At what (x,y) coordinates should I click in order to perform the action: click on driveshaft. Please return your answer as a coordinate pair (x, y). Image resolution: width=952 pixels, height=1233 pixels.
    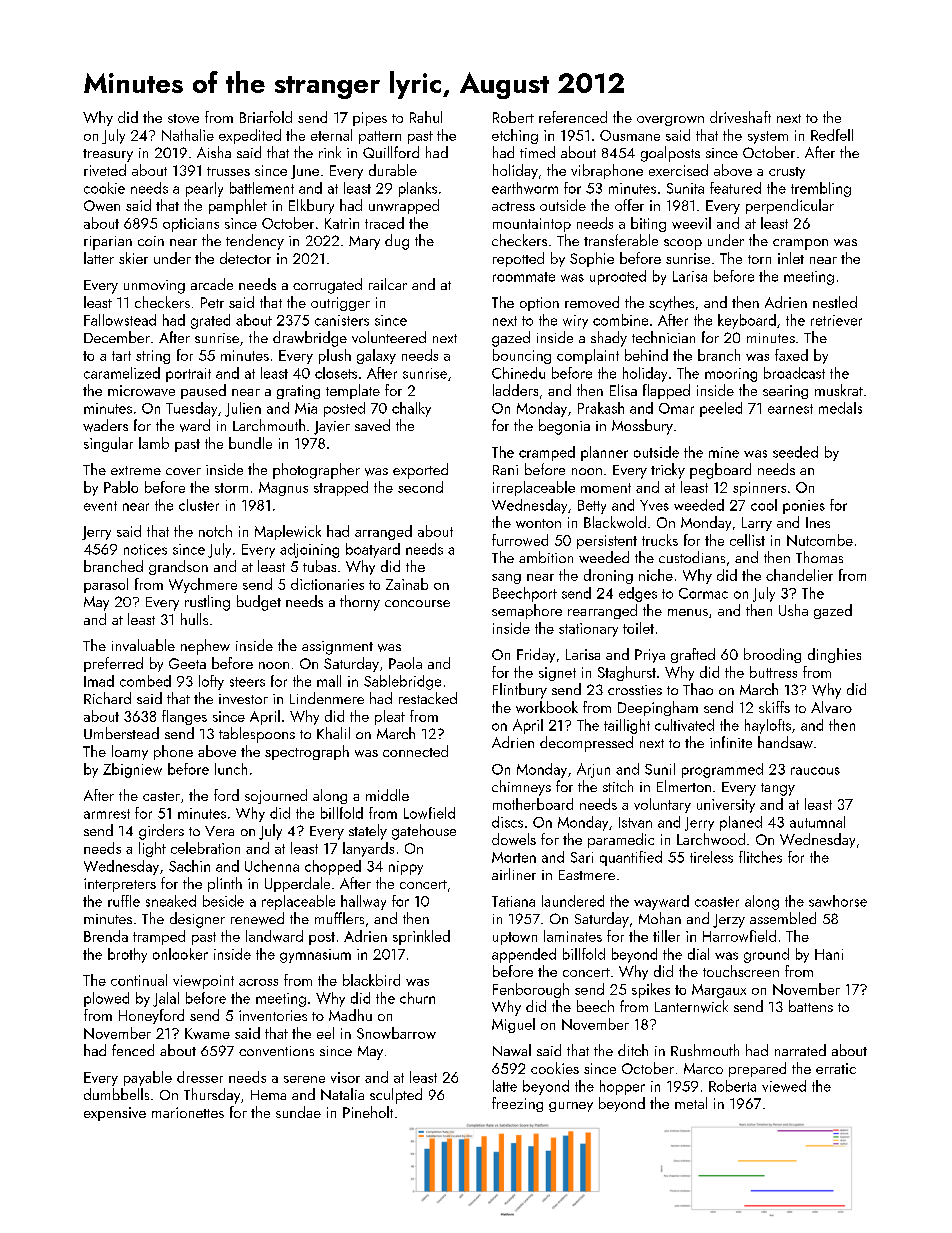
    Looking at the image, I should click on (740, 117).
